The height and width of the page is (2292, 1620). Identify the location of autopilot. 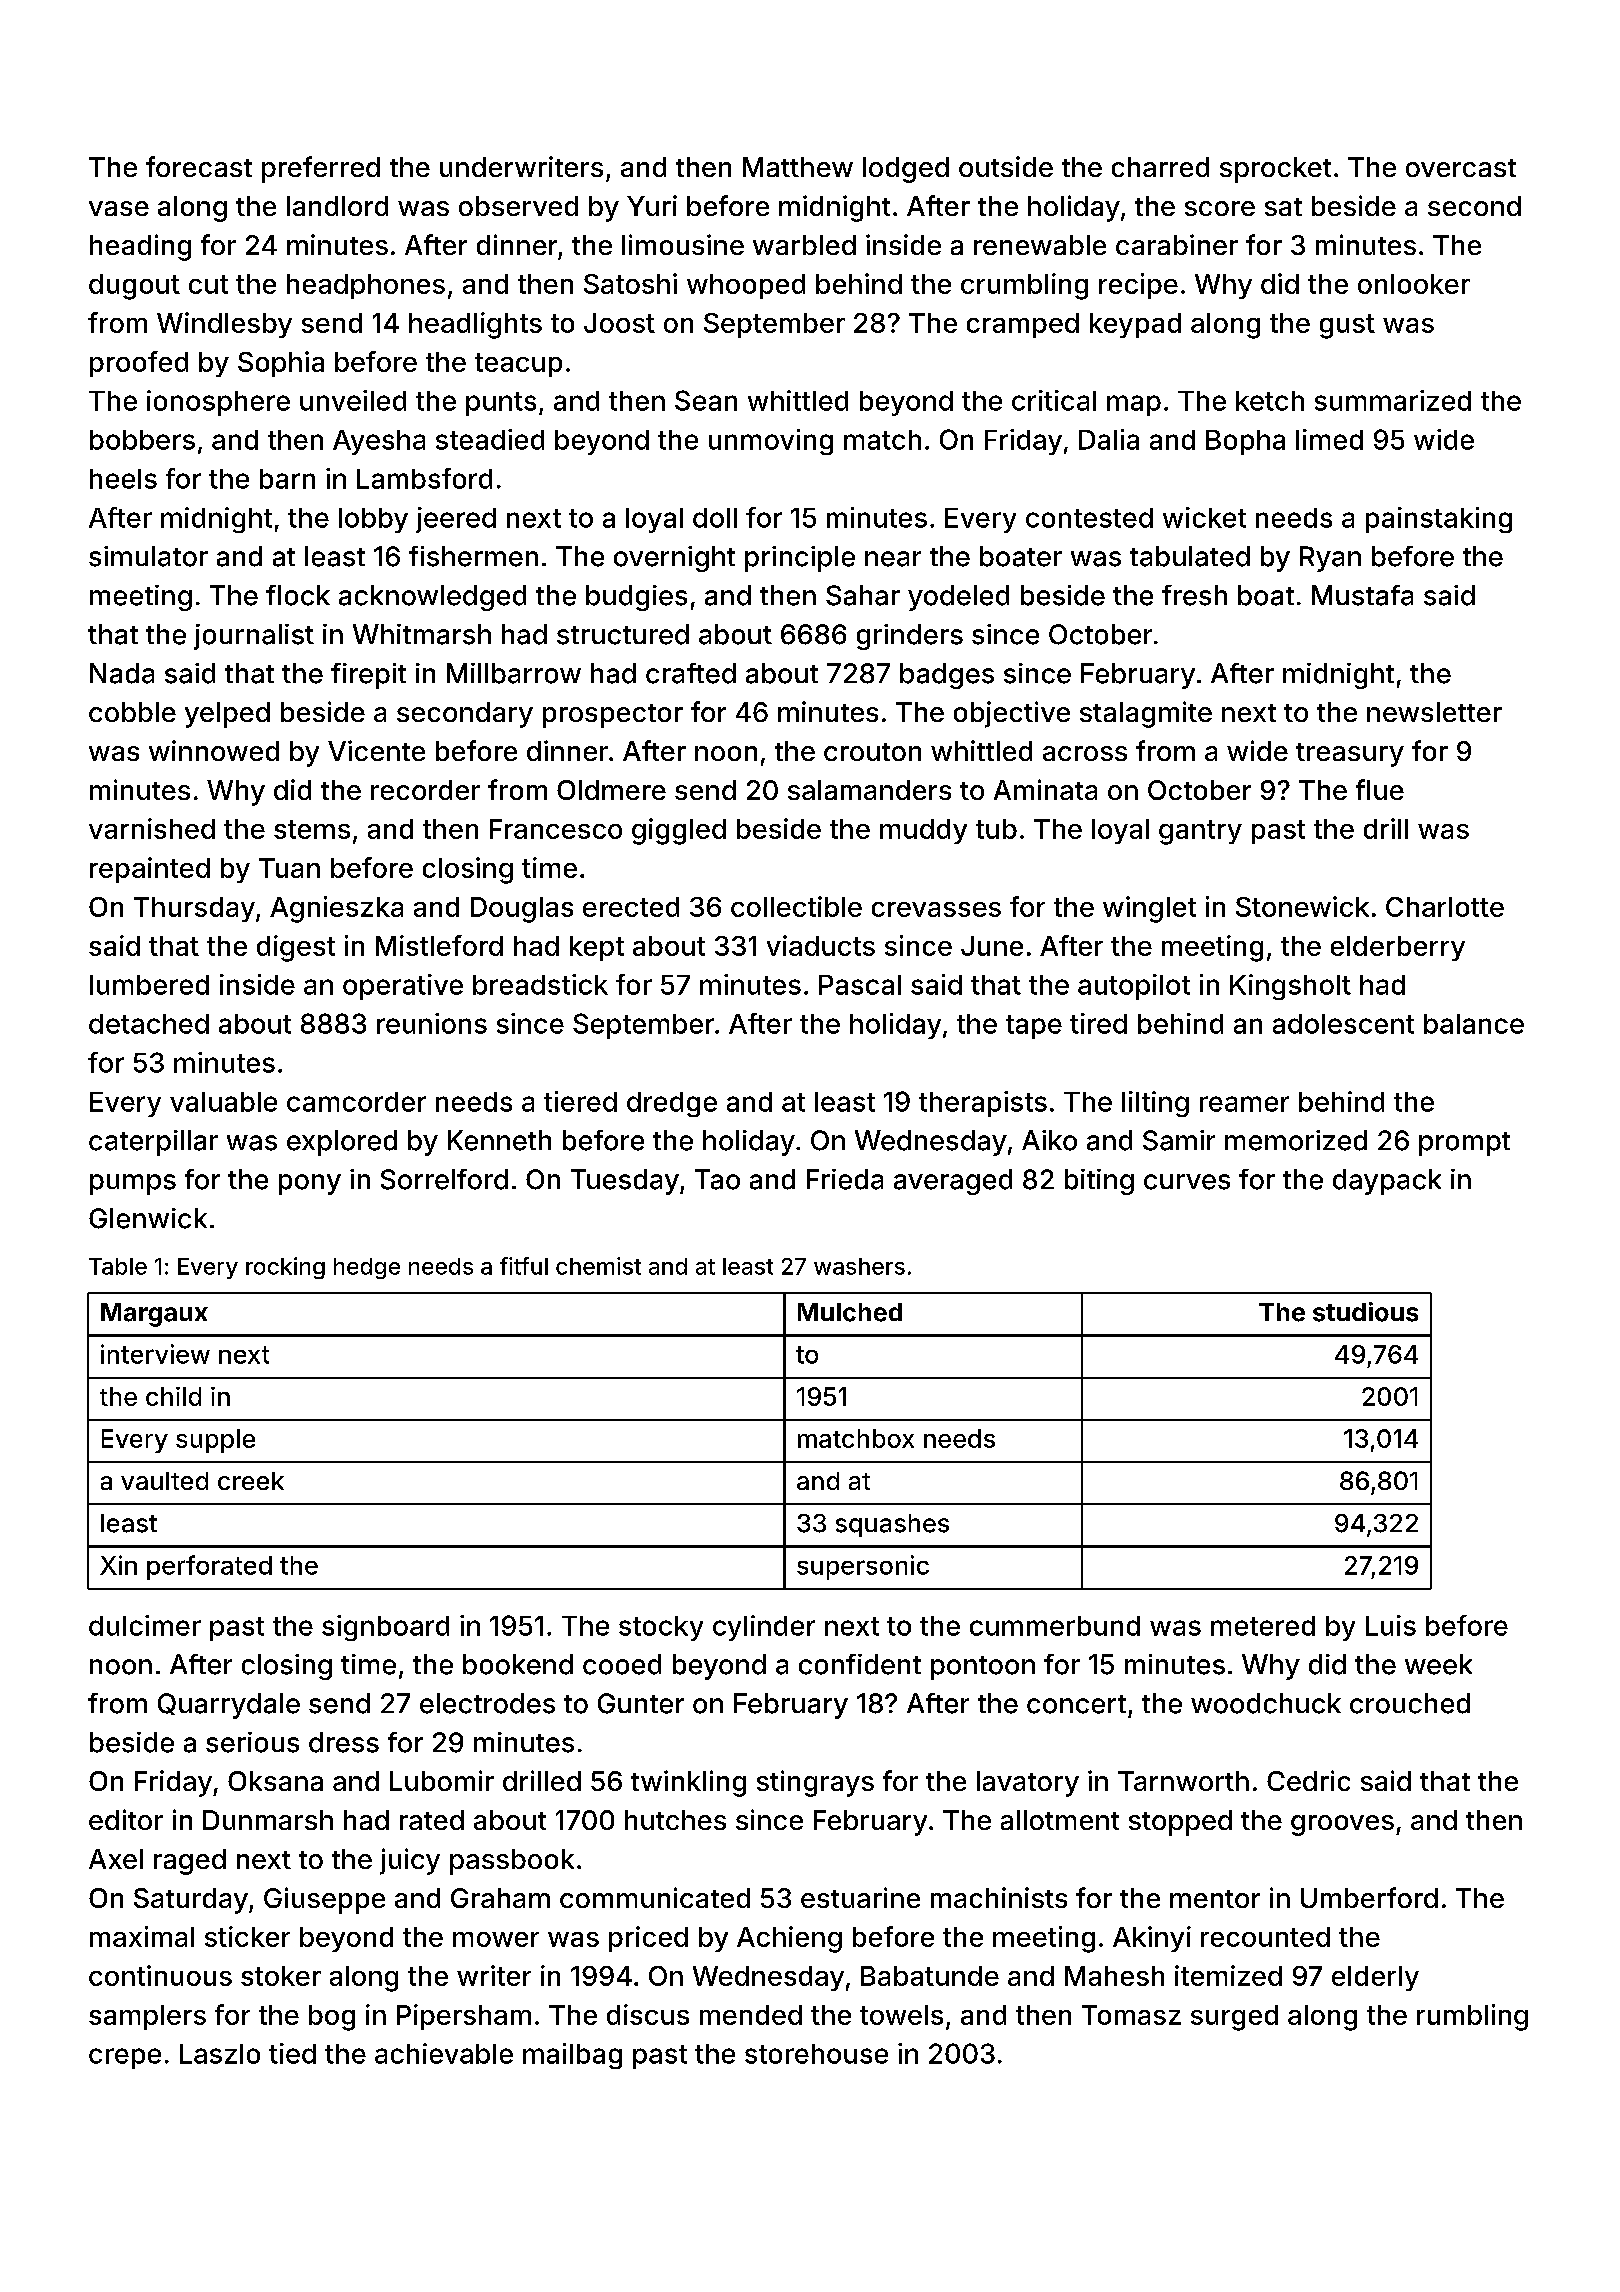
(1134, 987).
